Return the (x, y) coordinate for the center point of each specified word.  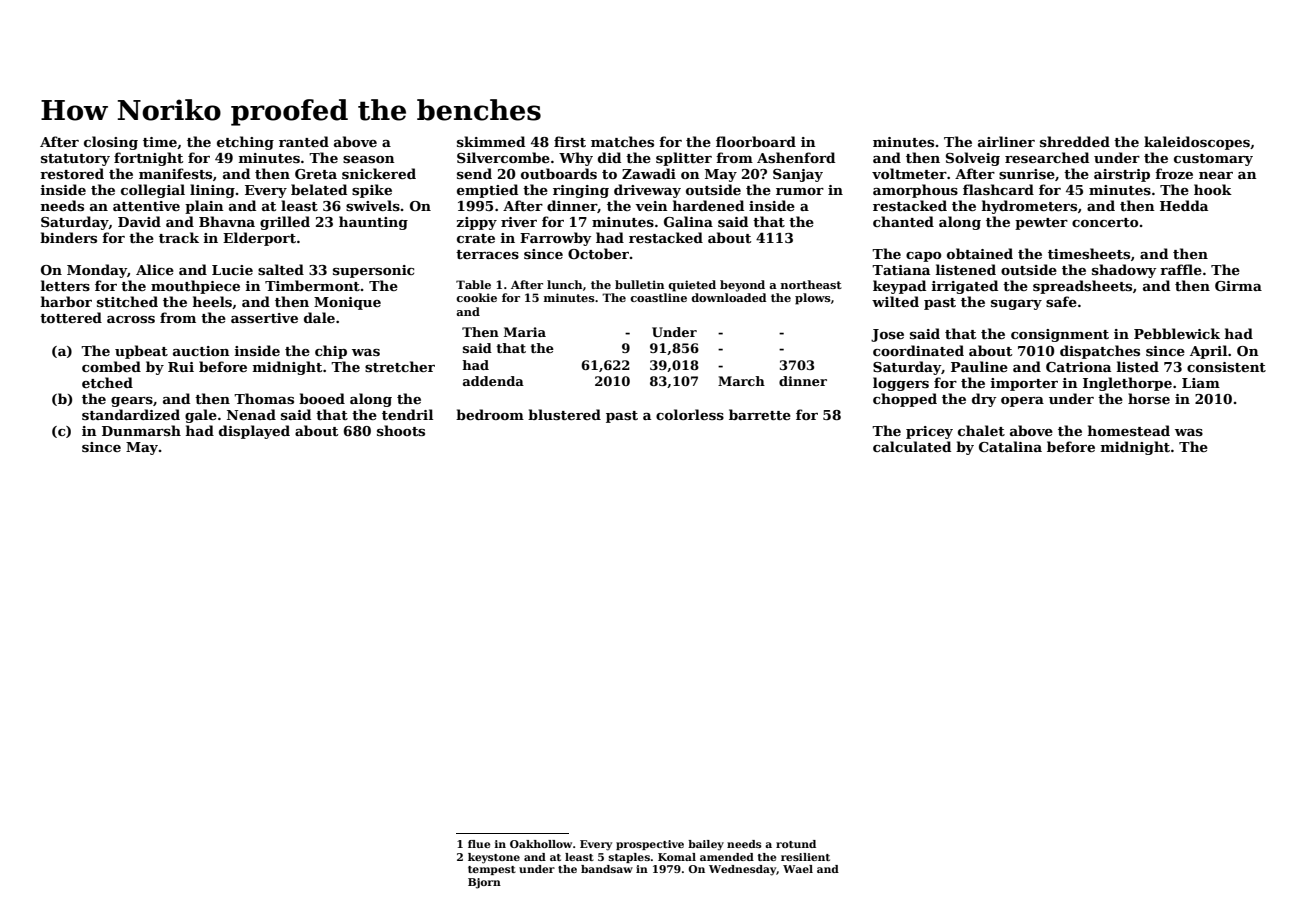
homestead (1129, 430)
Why (576, 159)
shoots (401, 430)
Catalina (1010, 446)
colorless (690, 414)
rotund (796, 844)
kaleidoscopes (1197, 143)
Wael (798, 869)
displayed (254, 432)
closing (111, 143)
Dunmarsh (141, 430)
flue (479, 844)
